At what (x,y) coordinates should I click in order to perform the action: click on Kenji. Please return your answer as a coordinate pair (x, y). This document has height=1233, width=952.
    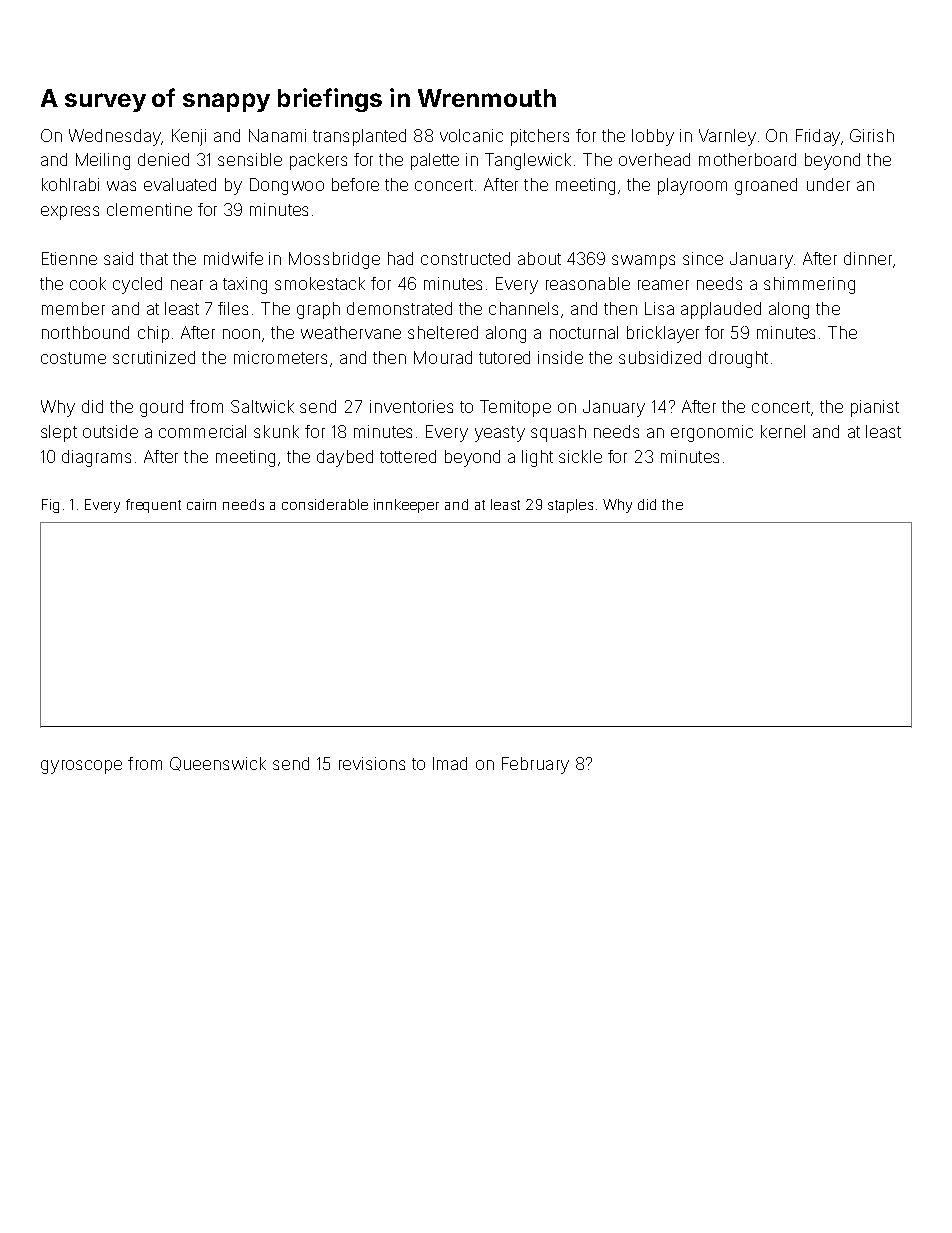
    Looking at the image, I should click on (189, 137).
